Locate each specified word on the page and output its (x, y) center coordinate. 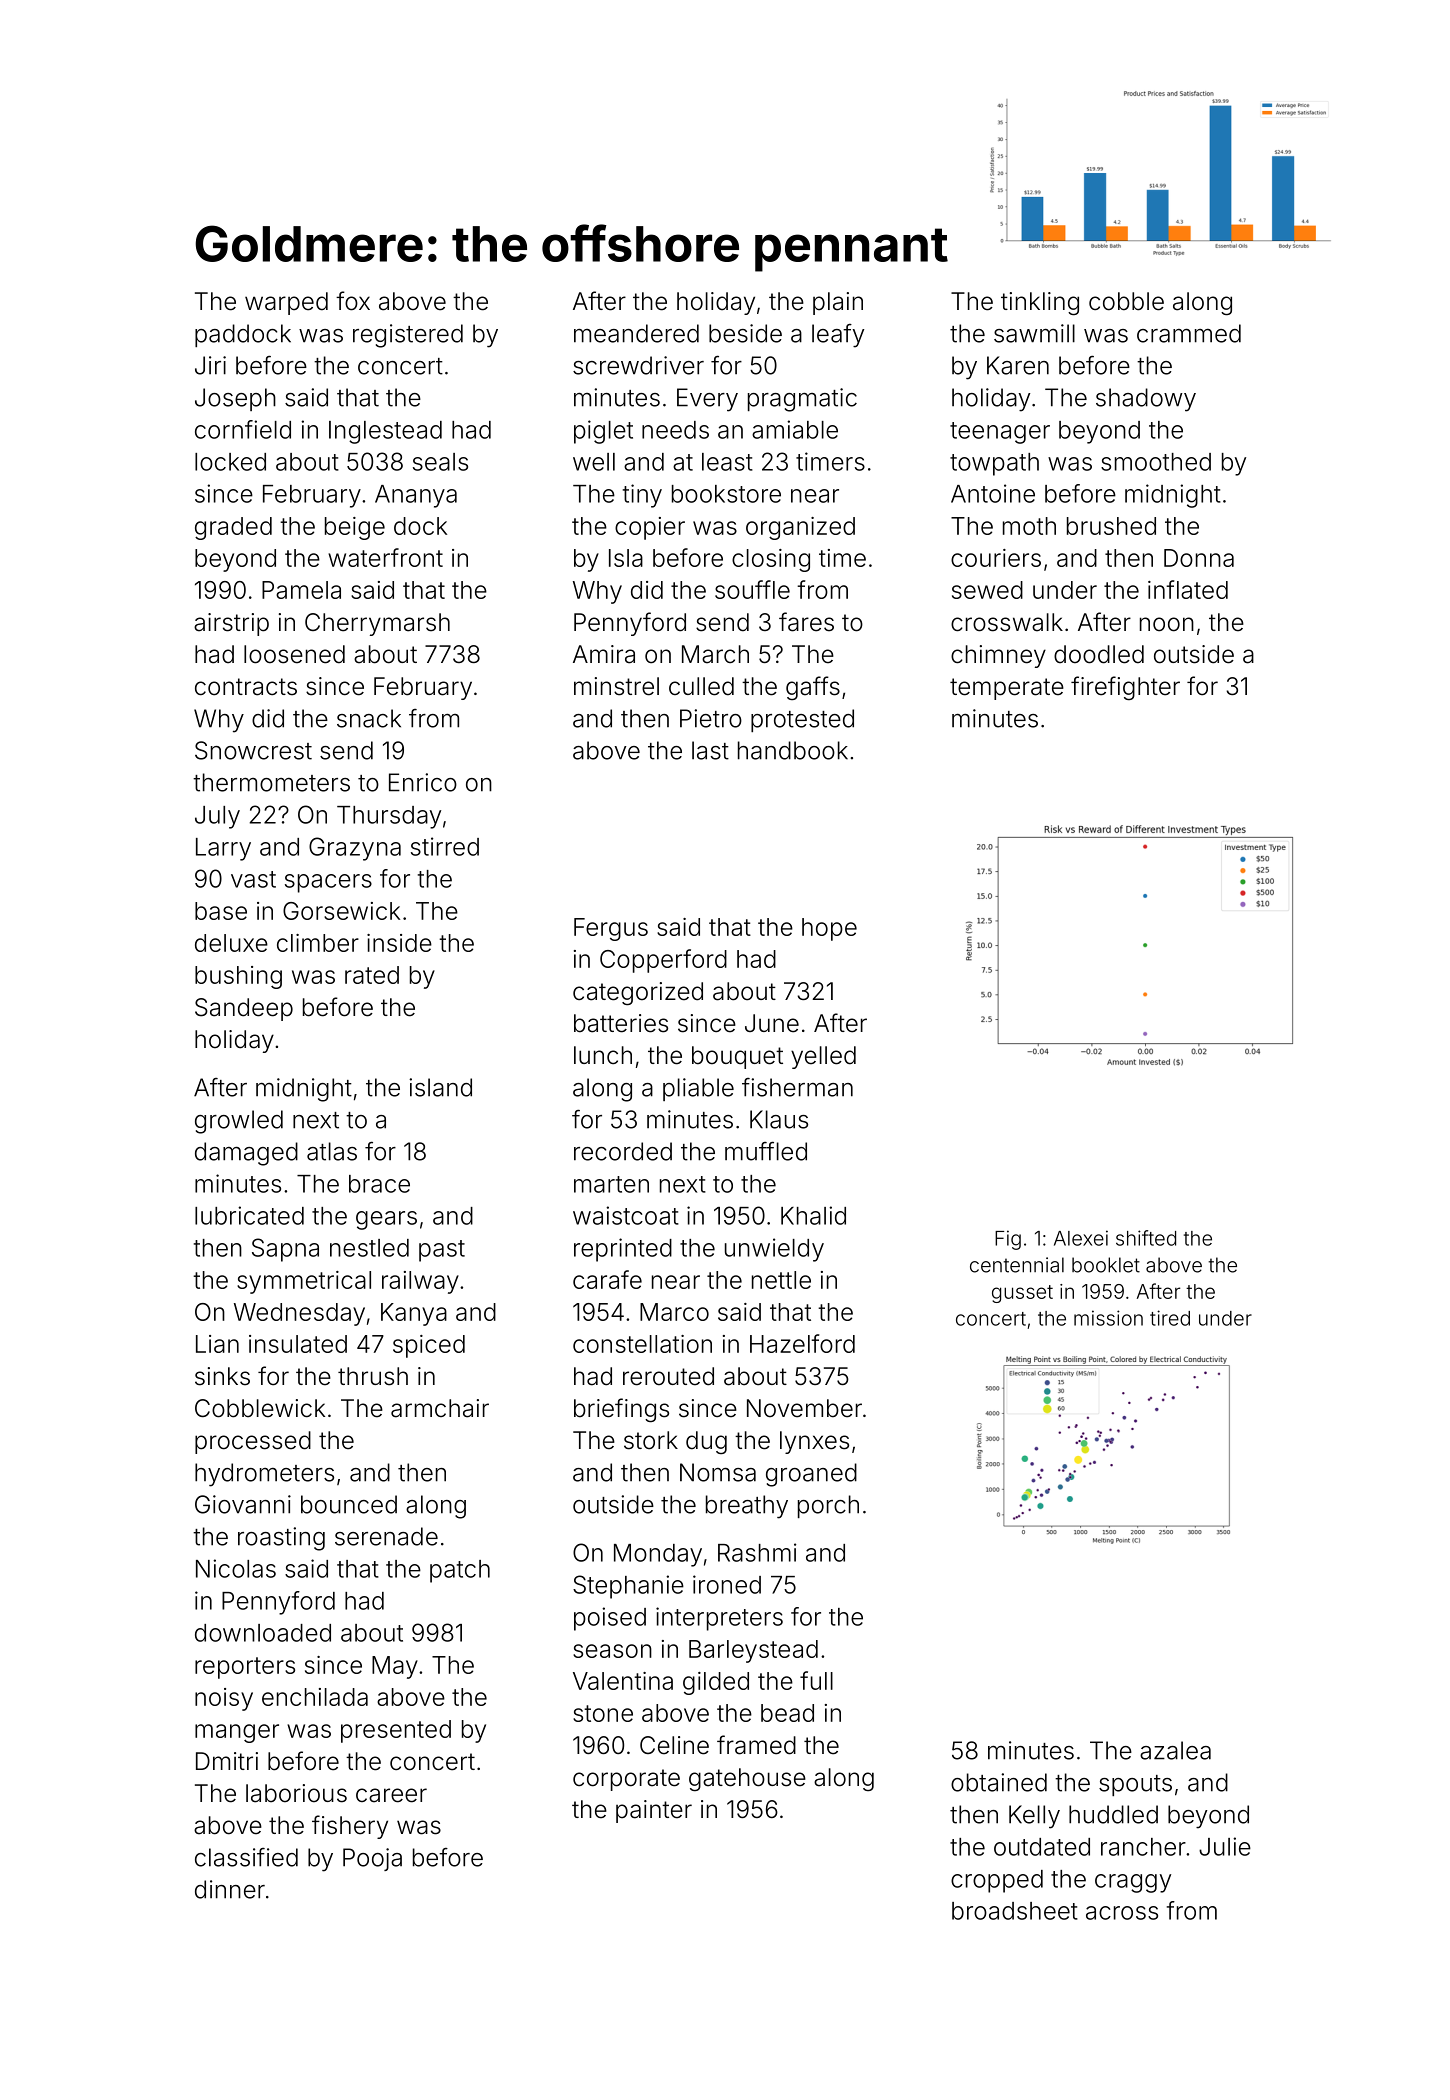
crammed (1189, 333)
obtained (999, 1782)
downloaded (263, 1633)
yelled (823, 1057)
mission (1108, 1318)
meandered (636, 333)
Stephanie (628, 1587)
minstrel (616, 686)
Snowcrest (253, 750)
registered (408, 336)
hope (829, 929)
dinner (230, 1889)
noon (1167, 624)
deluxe (231, 943)
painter (654, 1811)
